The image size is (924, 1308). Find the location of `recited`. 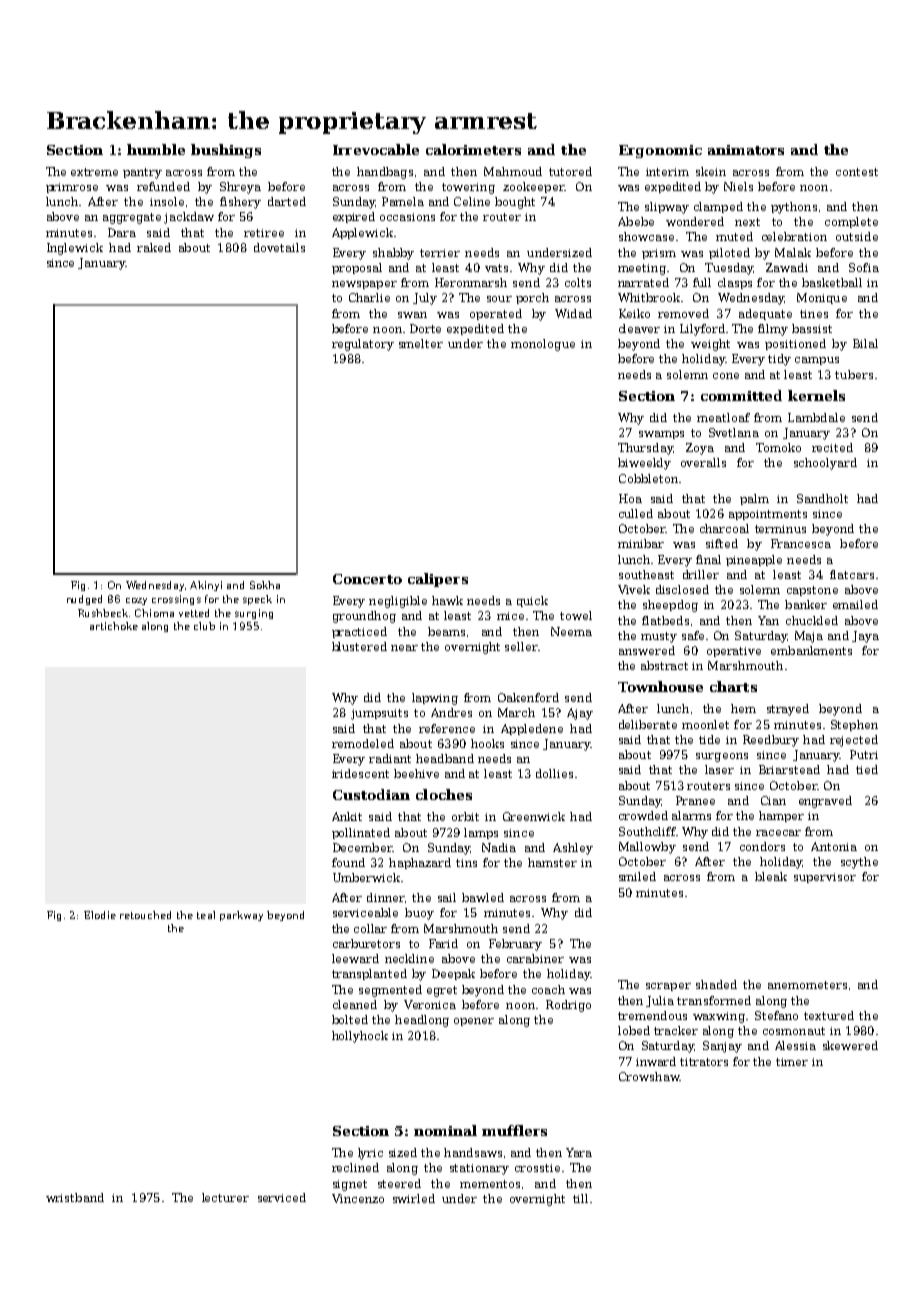

recited is located at coordinates (832, 447).
